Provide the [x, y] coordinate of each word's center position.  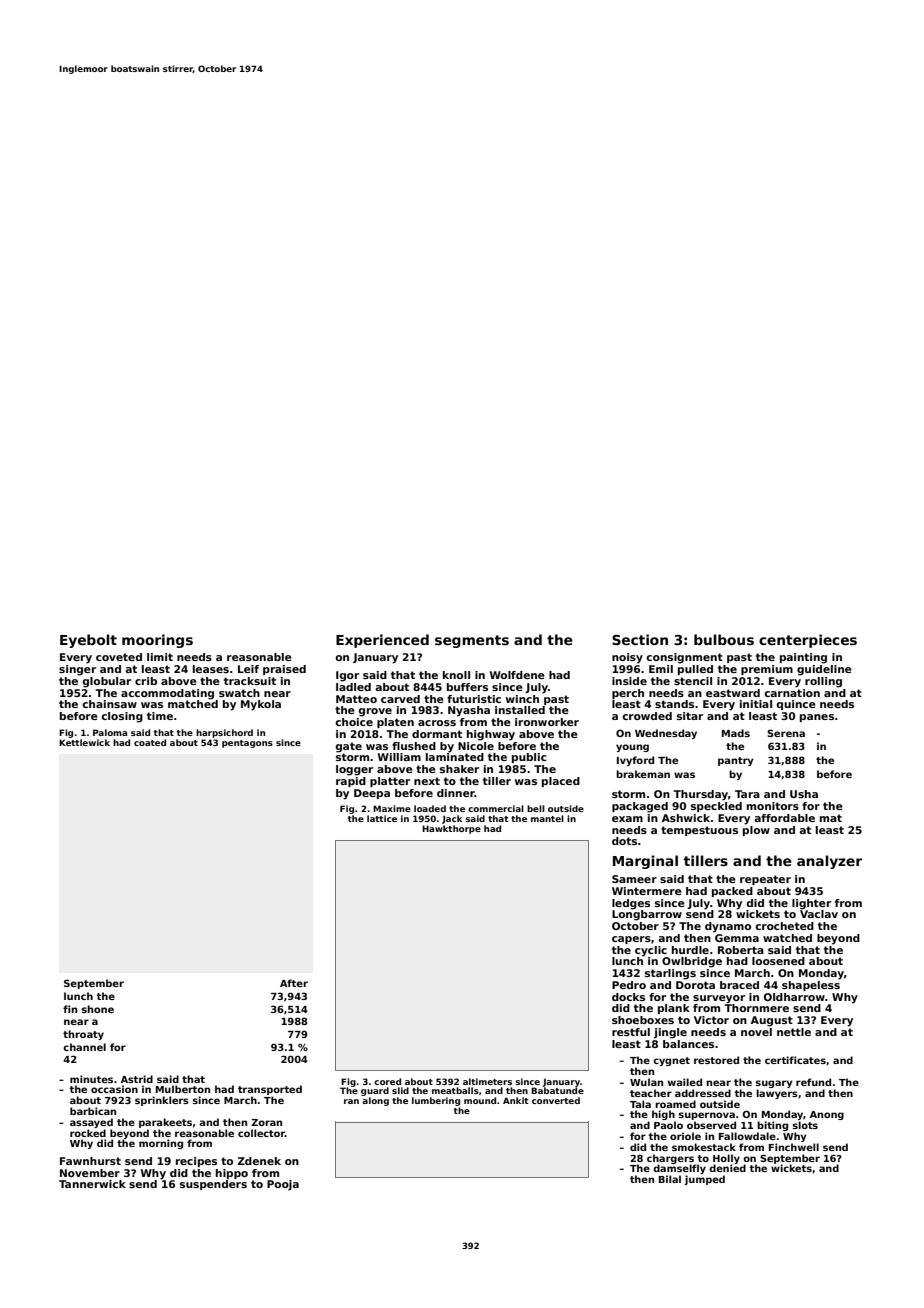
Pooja [283, 1185]
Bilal [670, 1179]
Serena [786, 733]
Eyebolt [88, 641]
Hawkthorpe [451, 829]
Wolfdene [517, 675]
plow [756, 831]
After [294, 983]
